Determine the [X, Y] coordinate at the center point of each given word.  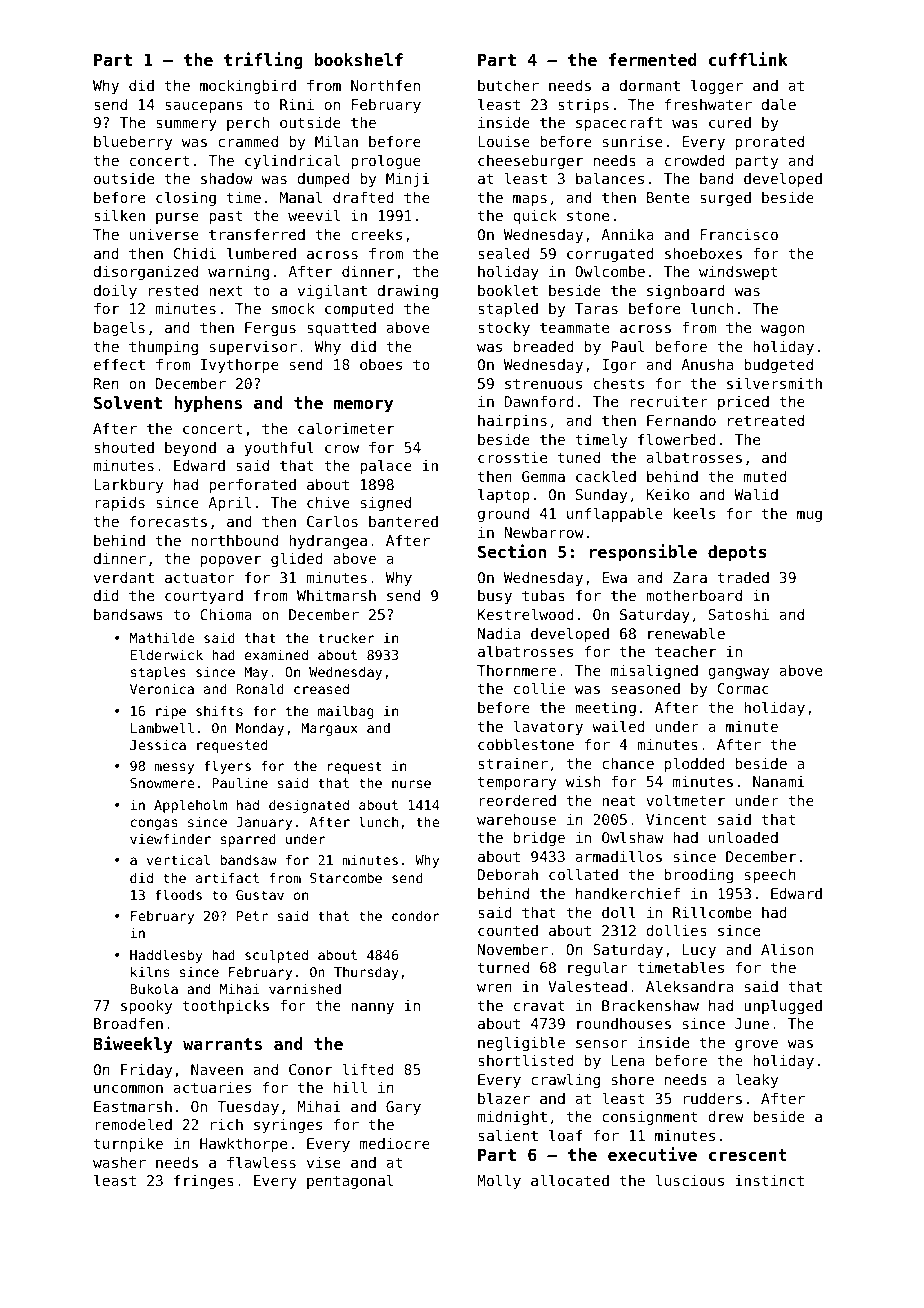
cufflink [748, 59]
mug [809, 516]
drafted [363, 197]
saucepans [204, 107]
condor [416, 915]
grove [756, 1045]
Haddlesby [166, 956]
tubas [543, 595]
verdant [124, 577]
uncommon [128, 1089]
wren [494, 988]
